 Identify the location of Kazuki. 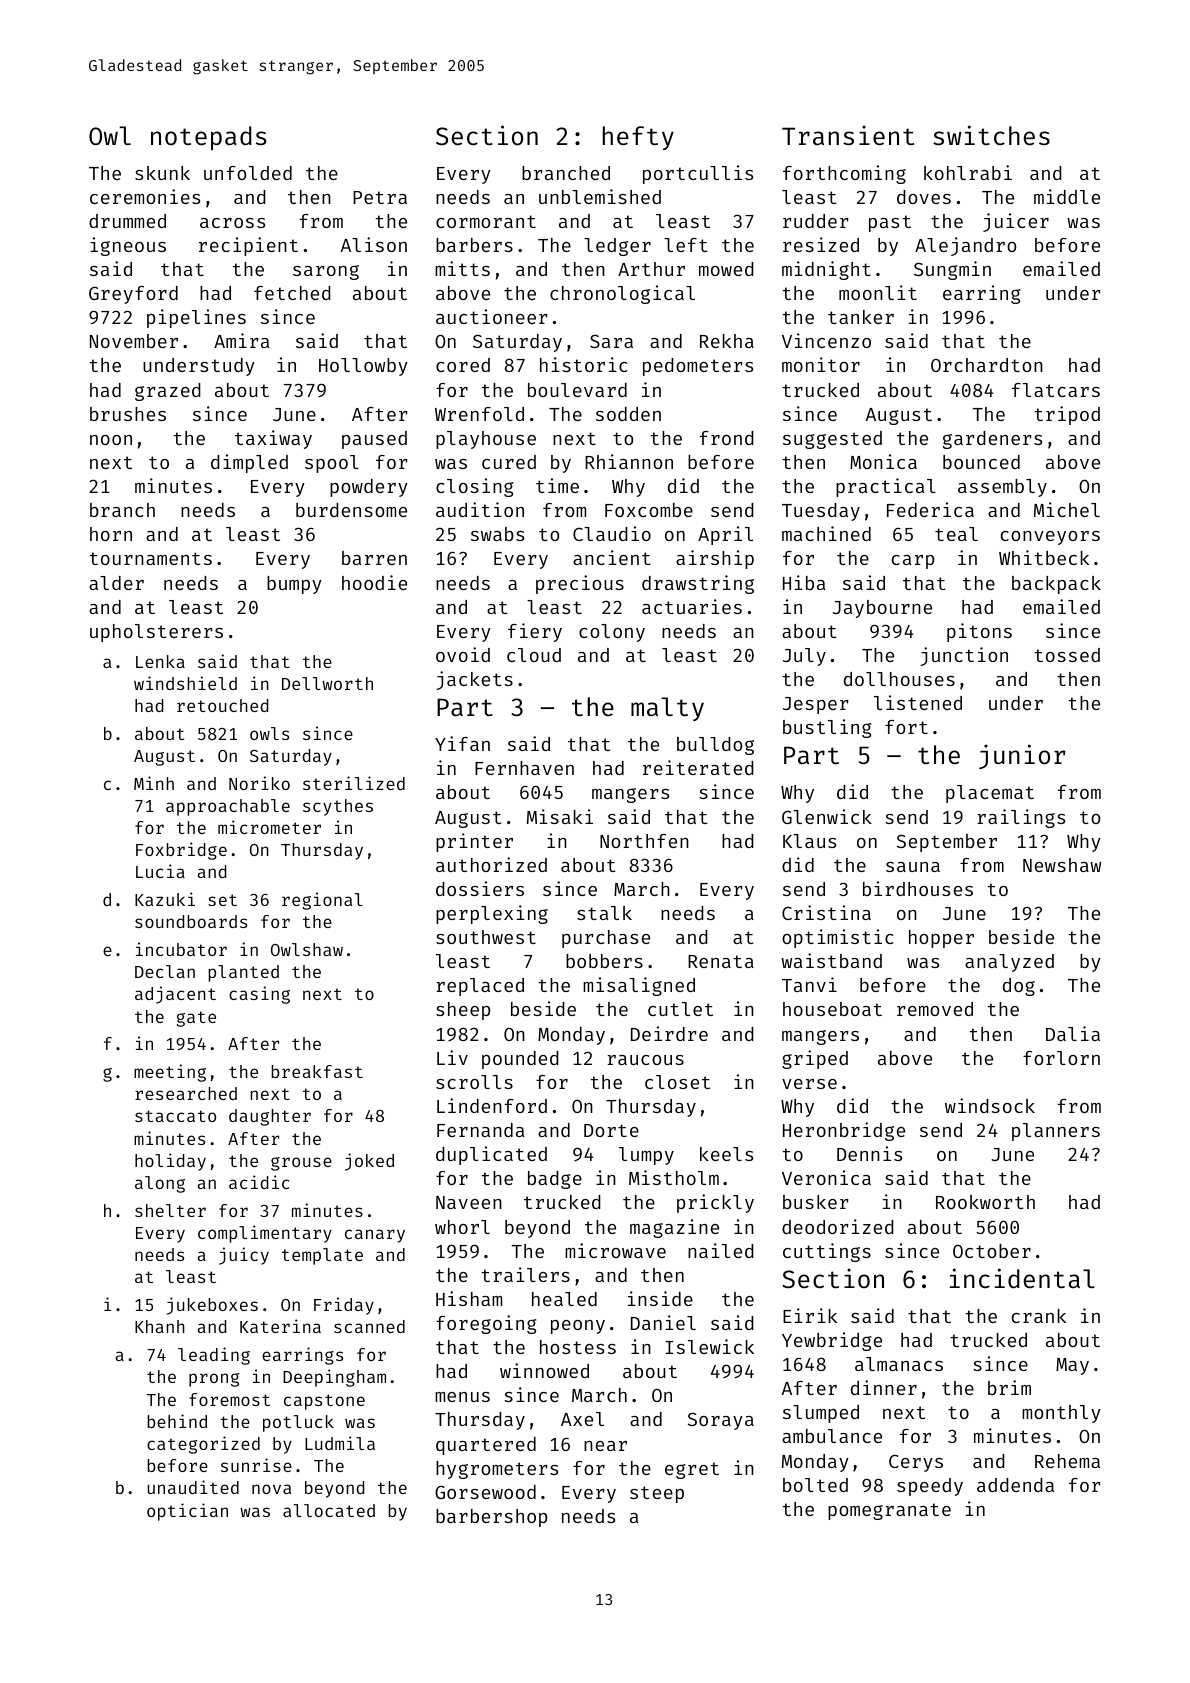
(165, 899).
